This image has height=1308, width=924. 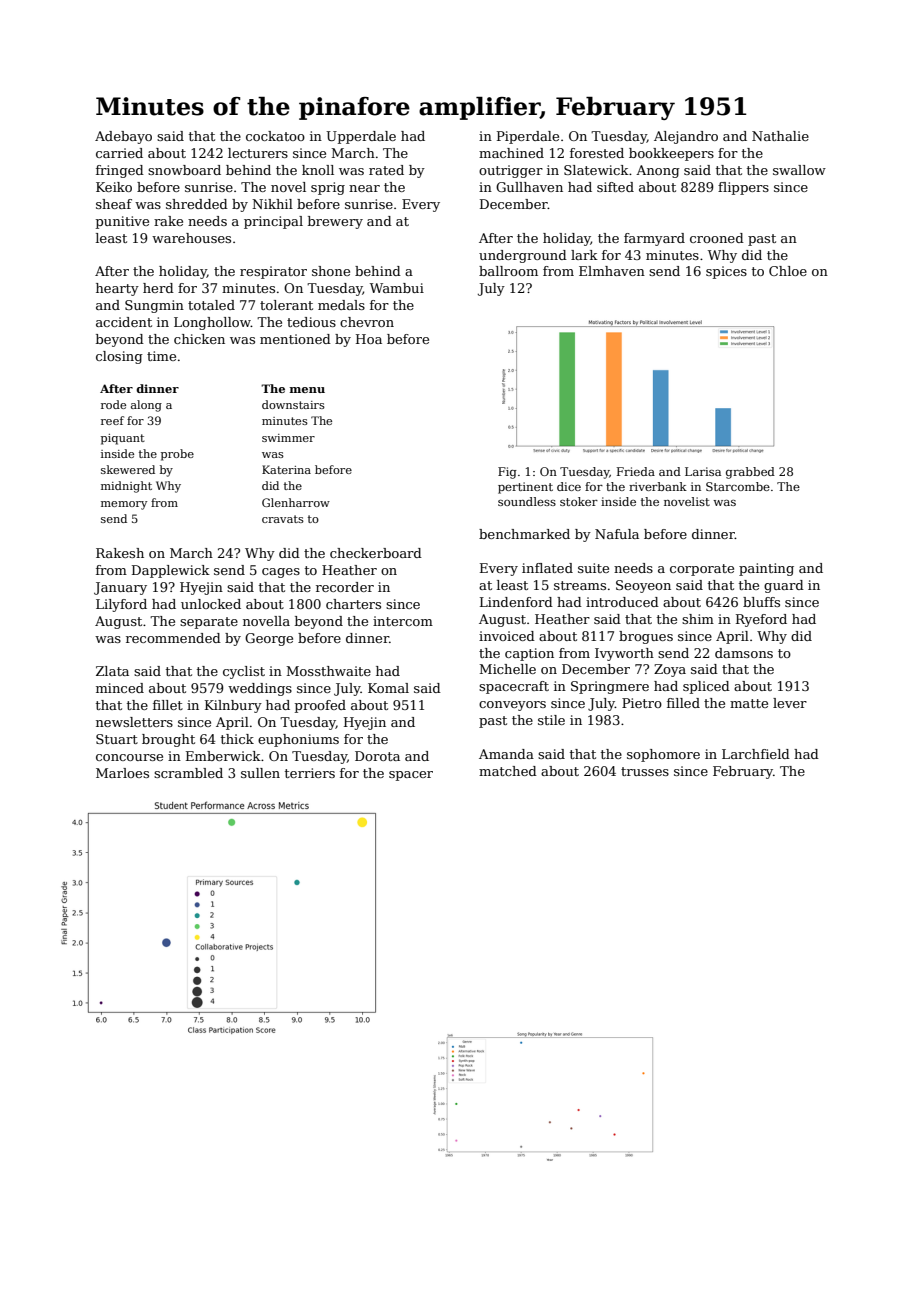 I want to click on thick, so click(x=237, y=739).
